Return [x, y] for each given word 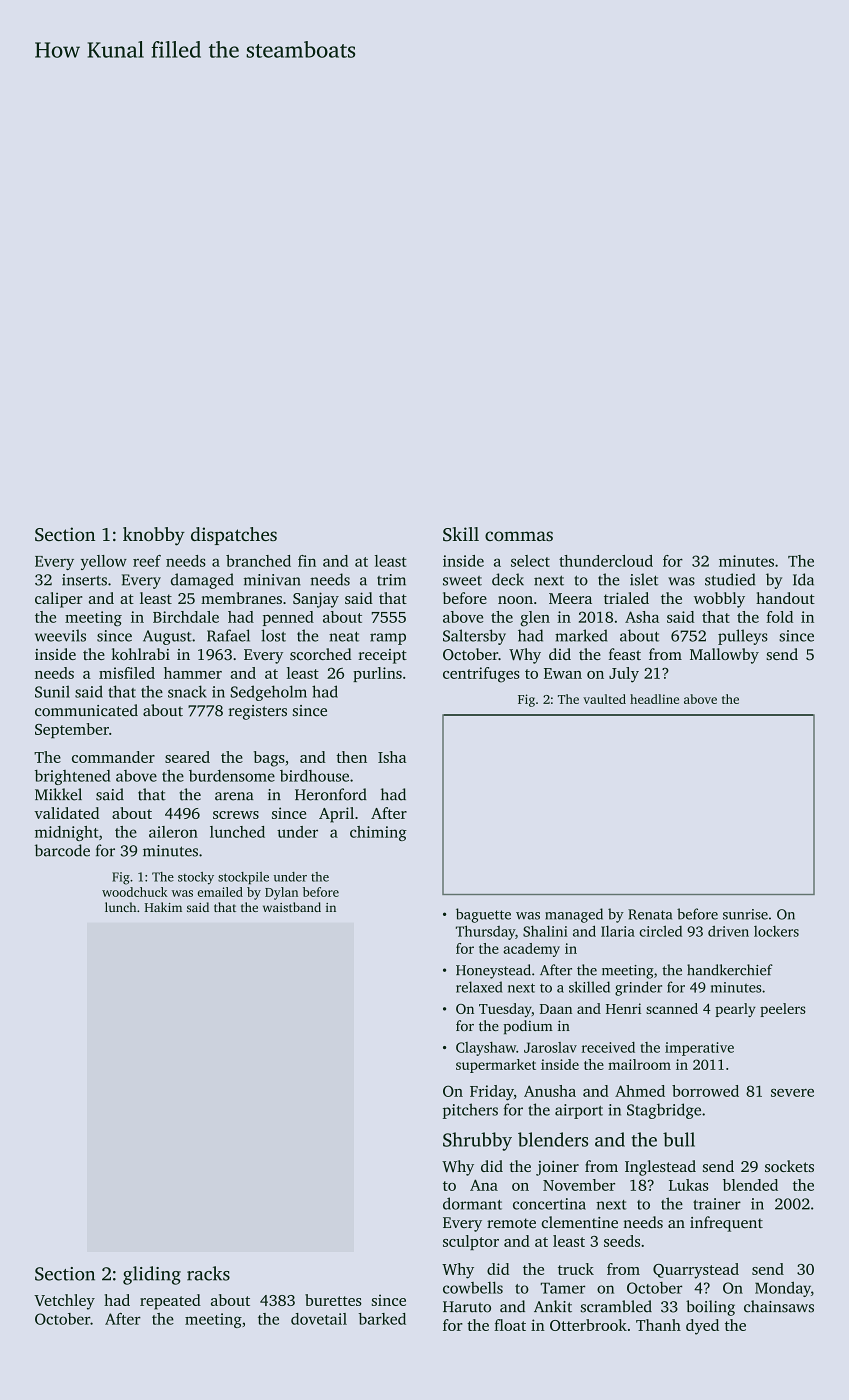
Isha [392, 757]
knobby [154, 536]
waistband [292, 907]
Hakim [163, 907]
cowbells [473, 1287]
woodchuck [135, 892]
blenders [553, 1139]
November [579, 1185]
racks [208, 1273]
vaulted [604, 699]
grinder [638, 988]
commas [519, 536]
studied [730, 579]
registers [258, 712]
